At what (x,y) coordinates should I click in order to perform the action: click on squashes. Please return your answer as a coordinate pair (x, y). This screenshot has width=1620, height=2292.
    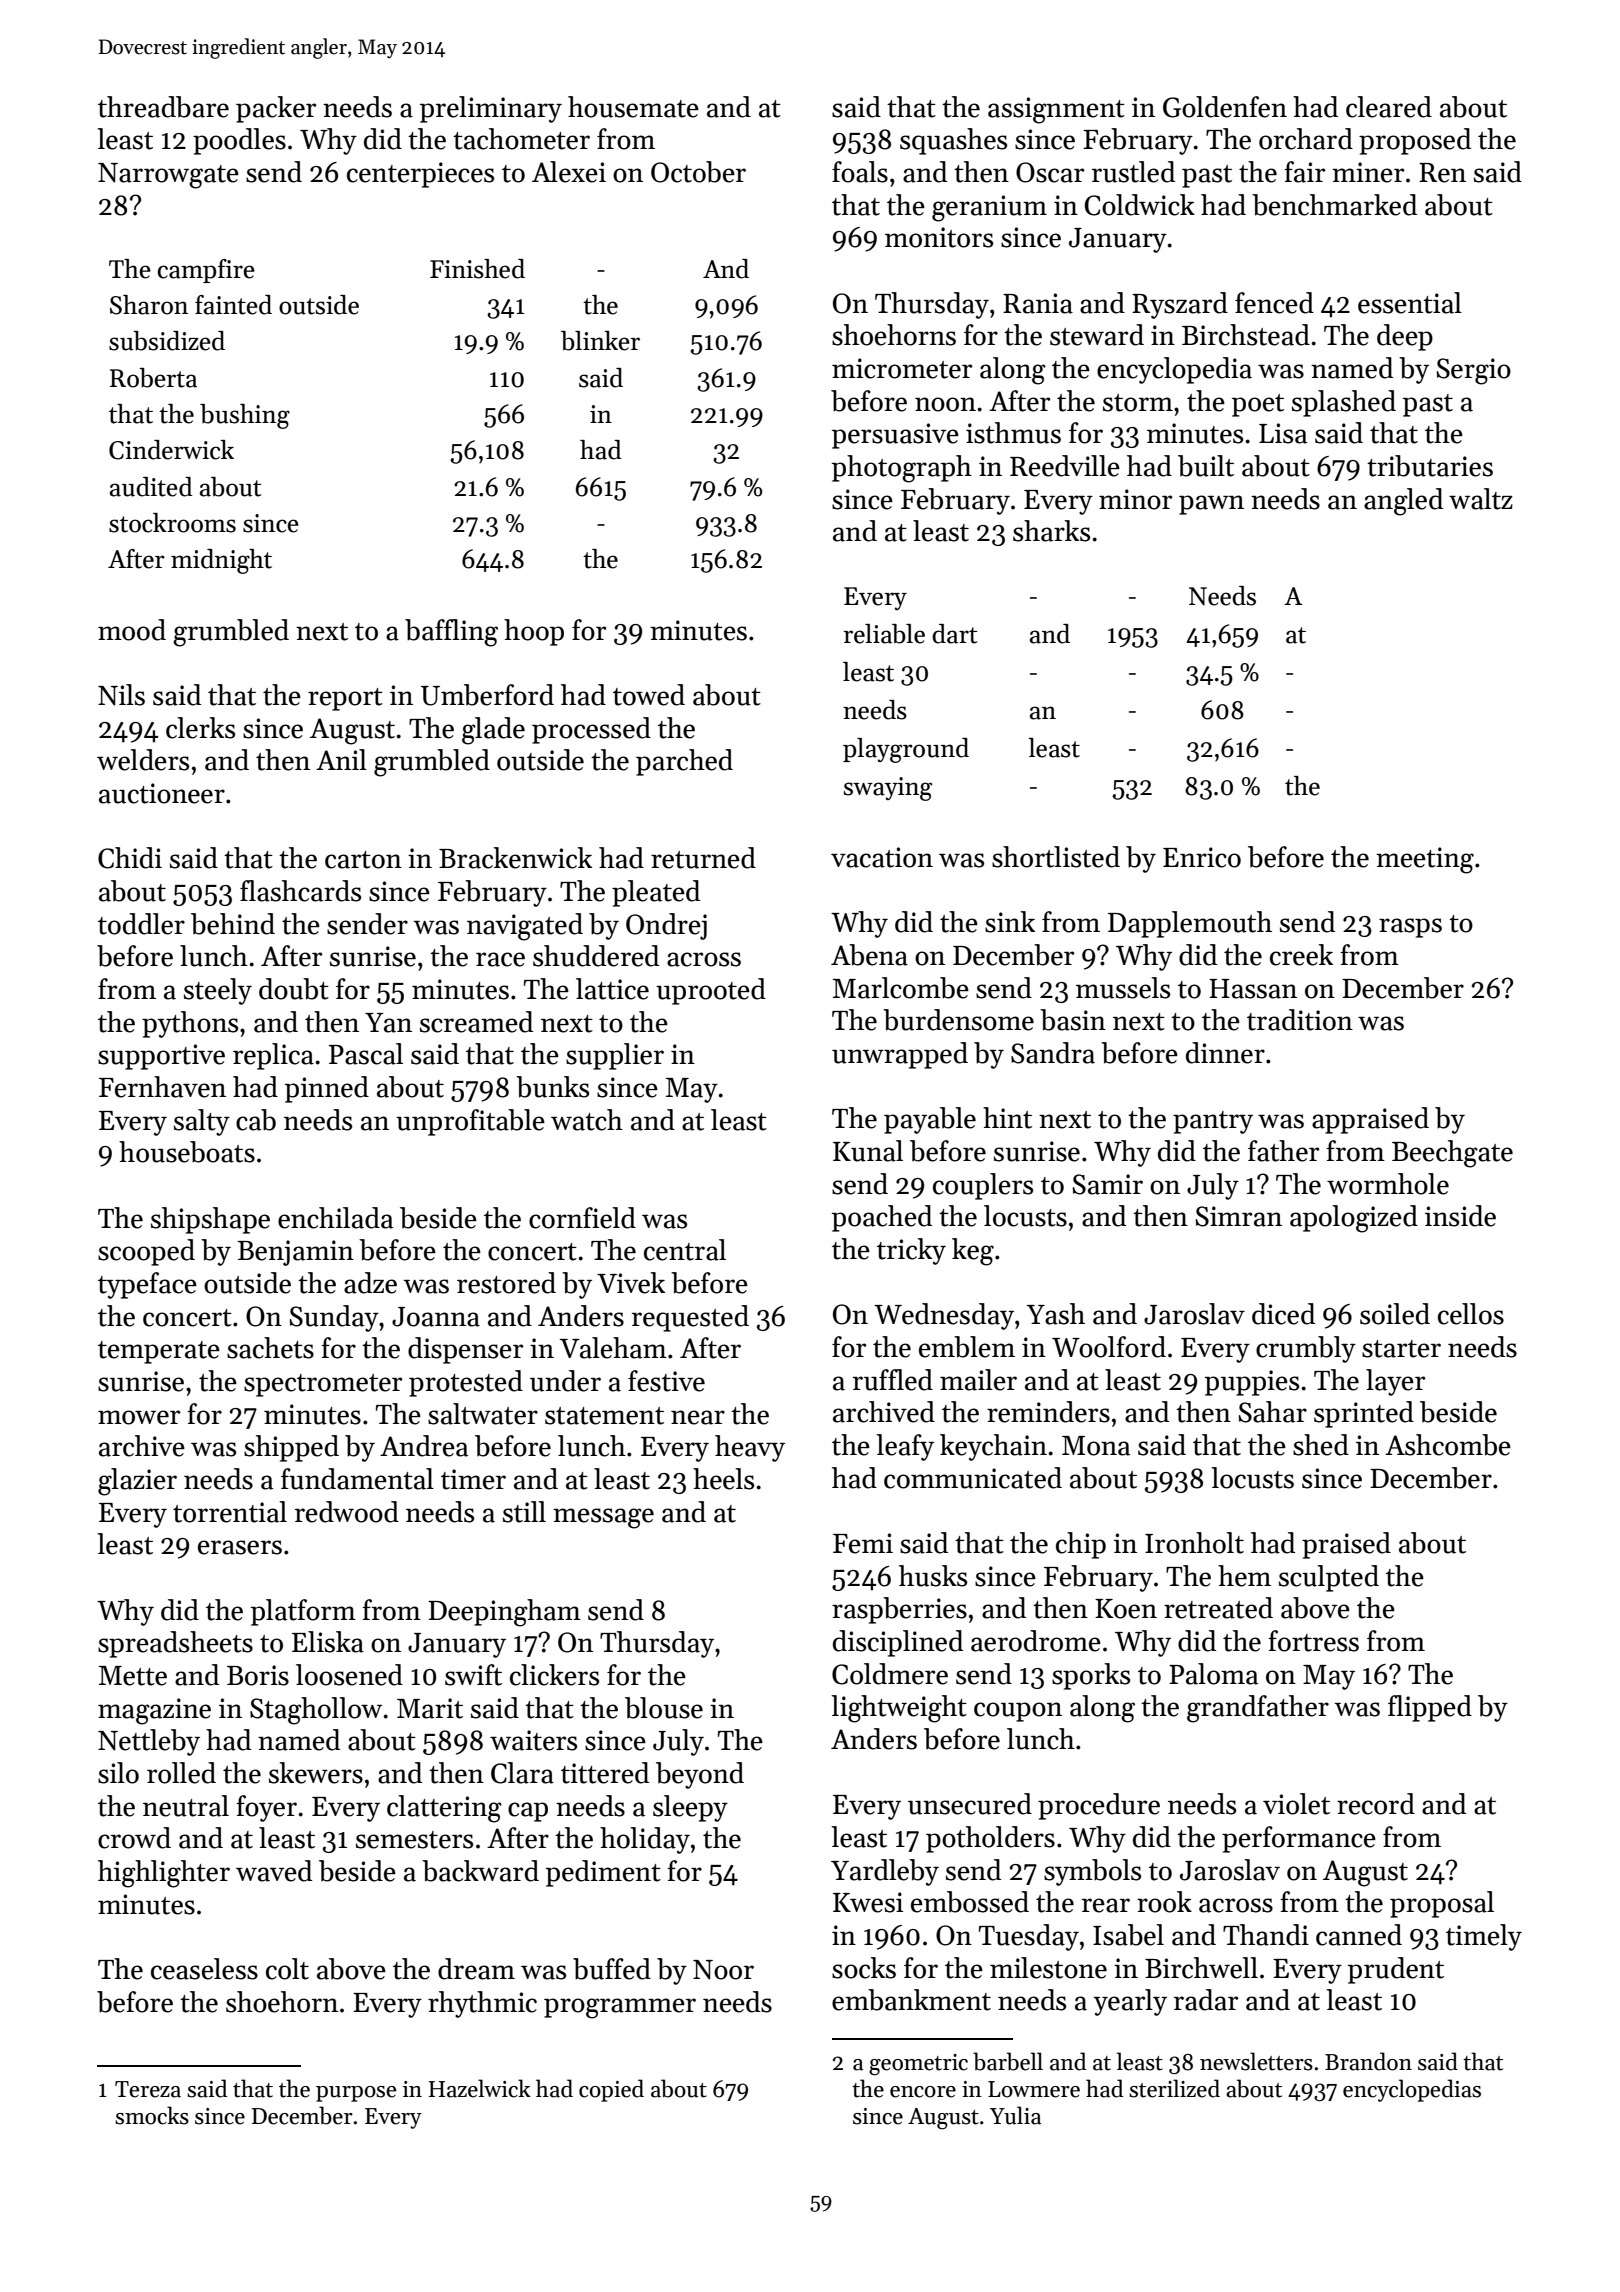
    Looking at the image, I should click on (953, 141).
